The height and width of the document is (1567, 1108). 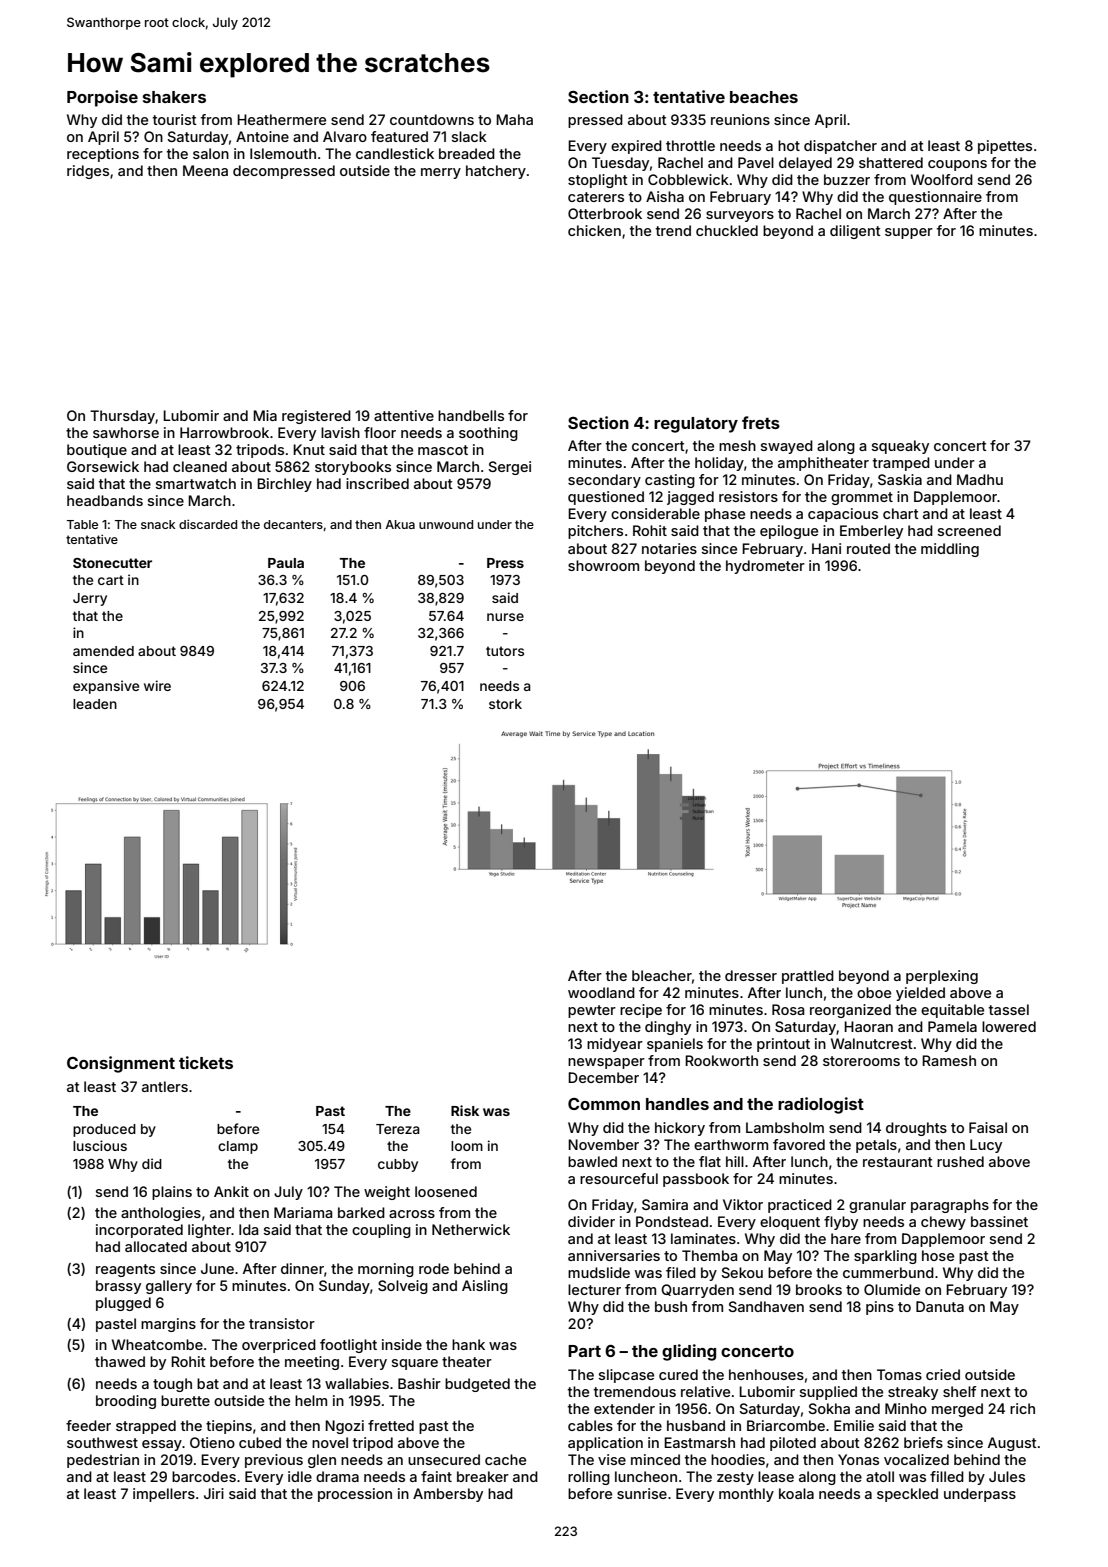 What do you see at coordinates (669, 548) in the document?
I see `notaries` at bounding box center [669, 548].
